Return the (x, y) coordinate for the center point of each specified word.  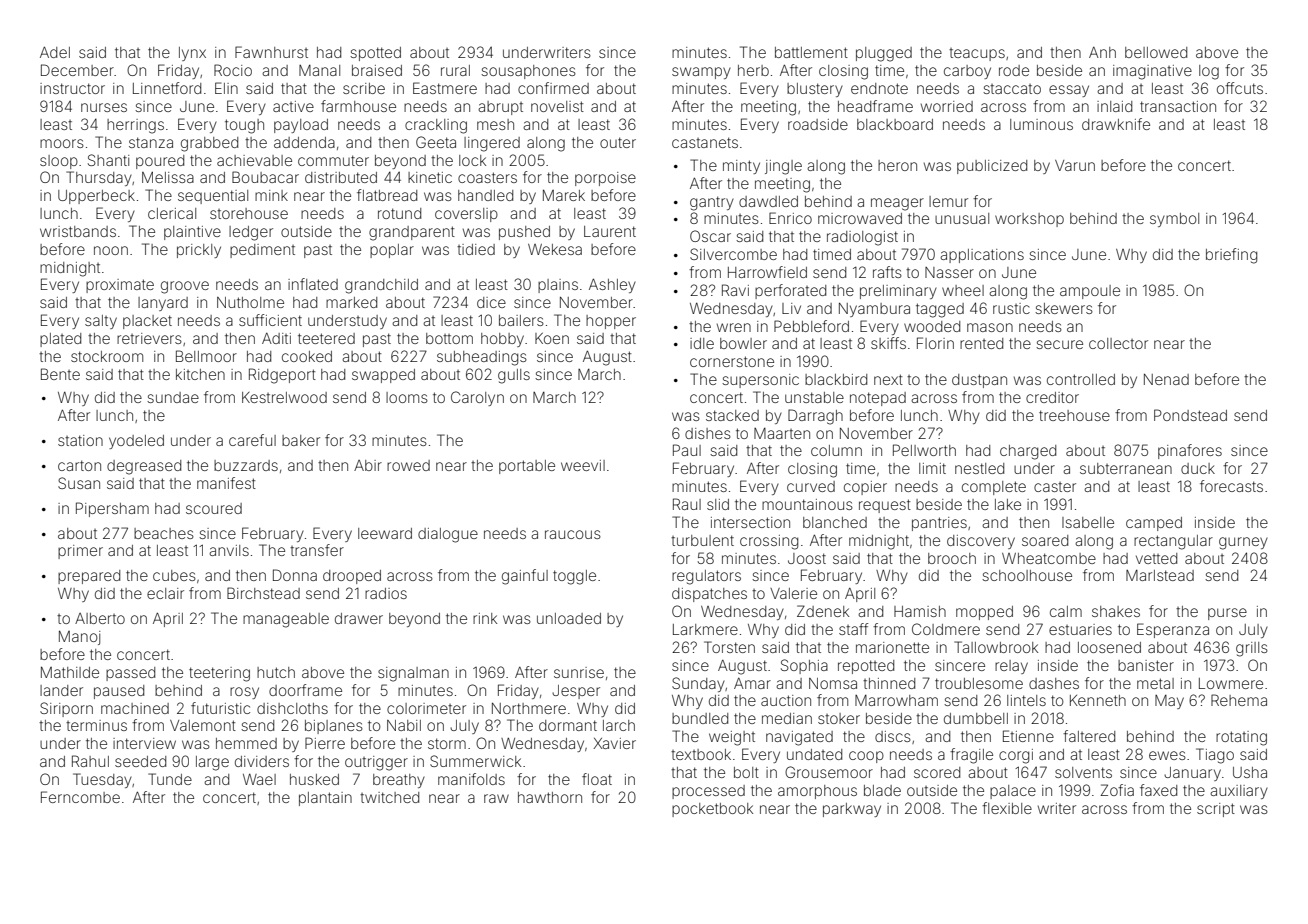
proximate (120, 286)
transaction (1178, 106)
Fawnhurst (271, 52)
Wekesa (555, 249)
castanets (705, 142)
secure (1059, 344)
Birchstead (263, 593)
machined (135, 708)
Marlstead (1160, 575)
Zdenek (823, 611)
